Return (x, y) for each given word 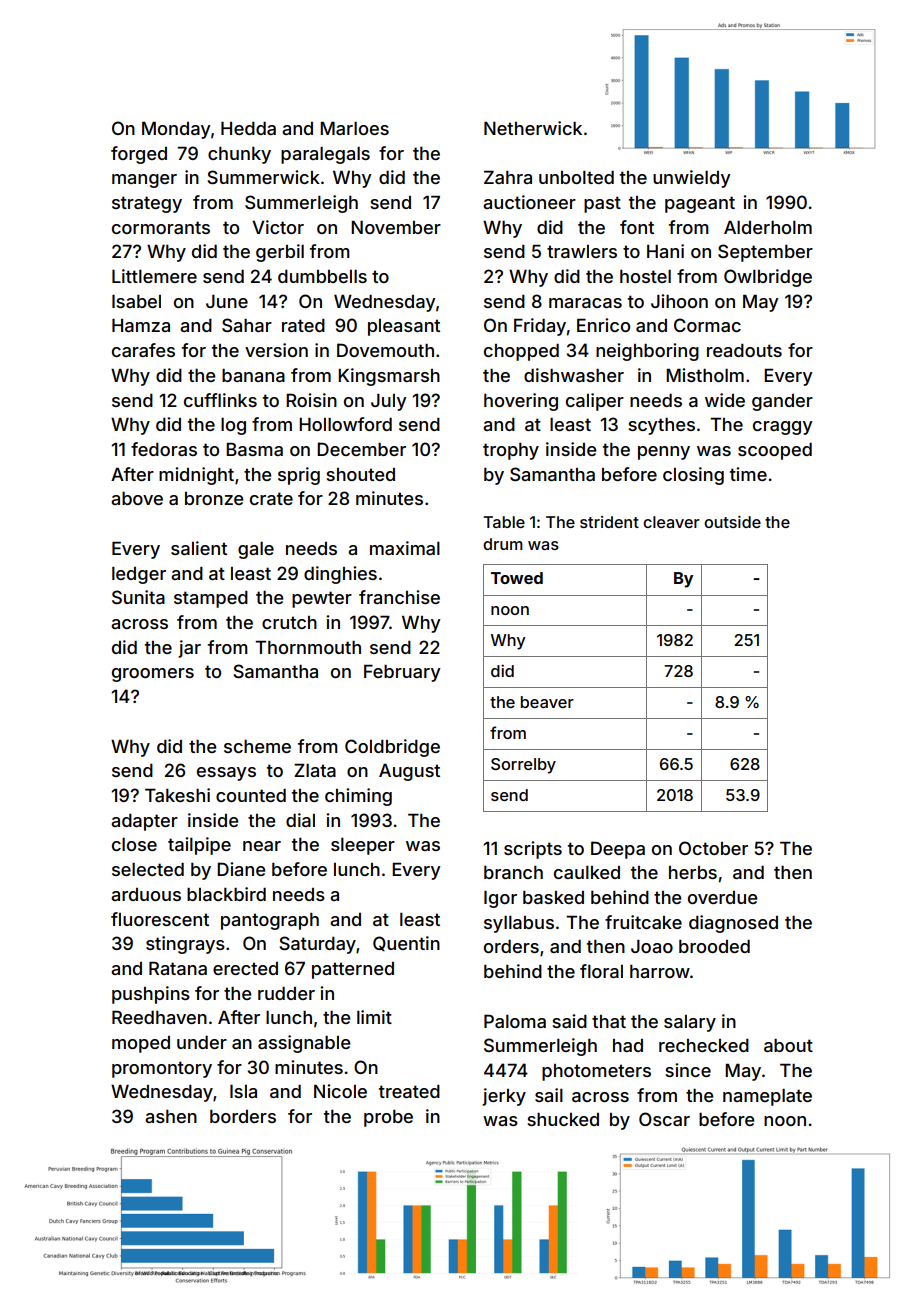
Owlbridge (768, 278)
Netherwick (533, 128)
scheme (257, 746)
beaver (547, 702)
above (137, 498)
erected (245, 968)
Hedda (248, 128)
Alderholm (768, 227)
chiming (358, 797)
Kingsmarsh (389, 377)
